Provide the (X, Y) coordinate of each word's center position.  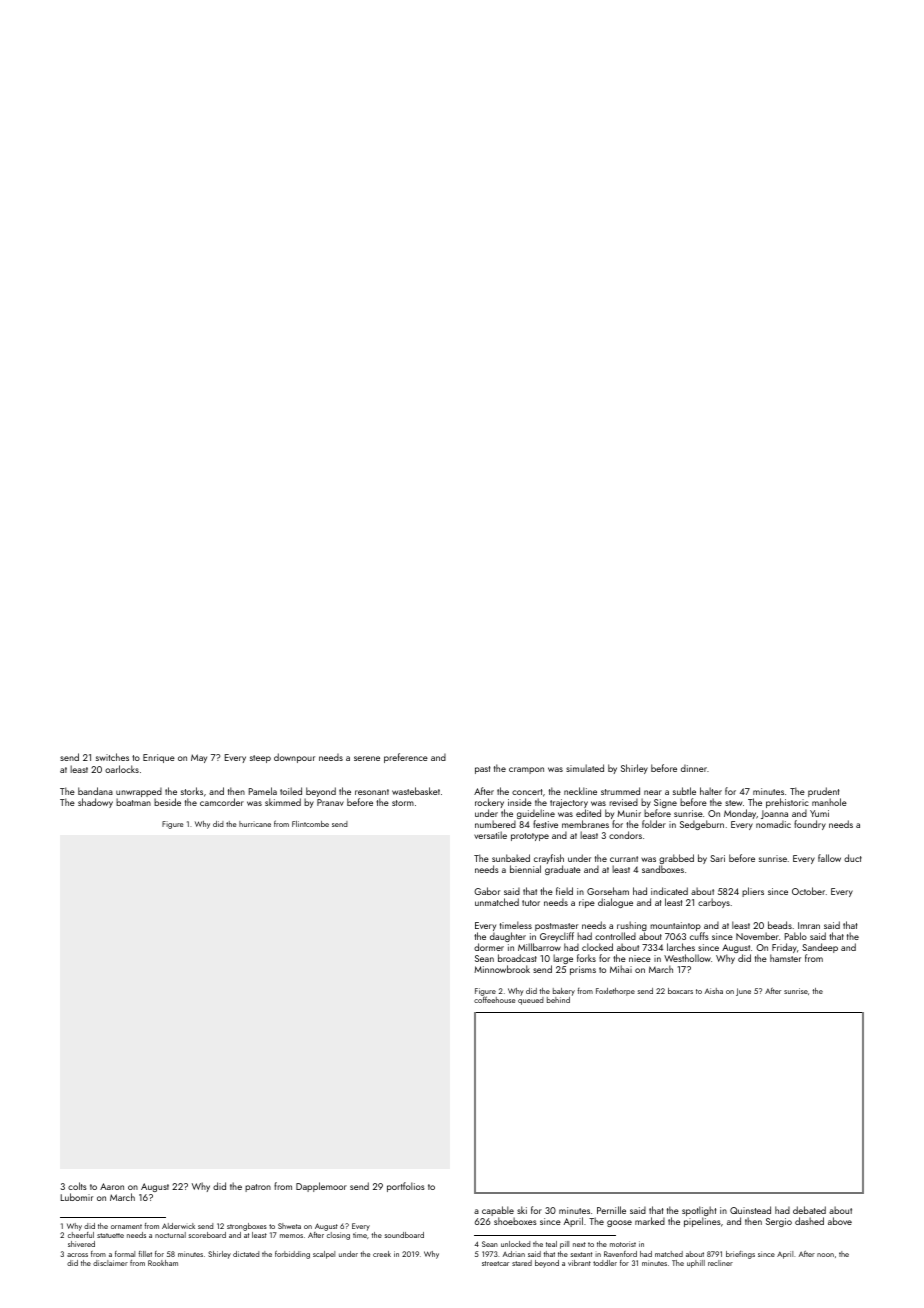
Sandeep (820, 948)
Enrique (159, 758)
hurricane (255, 824)
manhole (829, 802)
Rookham (163, 1263)
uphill (696, 1264)
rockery (489, 803)
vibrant (579, 1263)
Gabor (487, 891)
